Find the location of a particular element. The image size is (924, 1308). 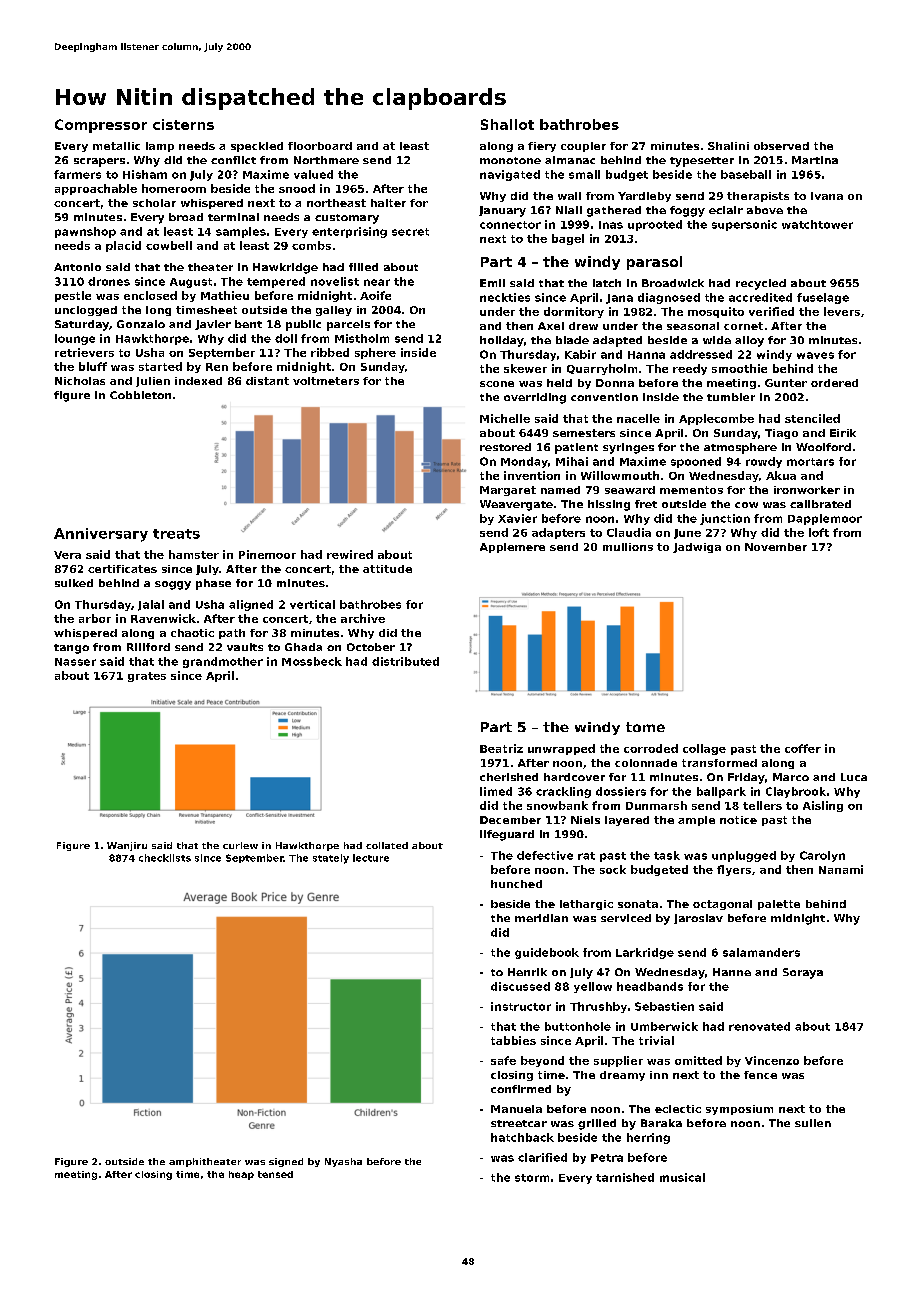

Applemere is located at coordinates (512, 548).
